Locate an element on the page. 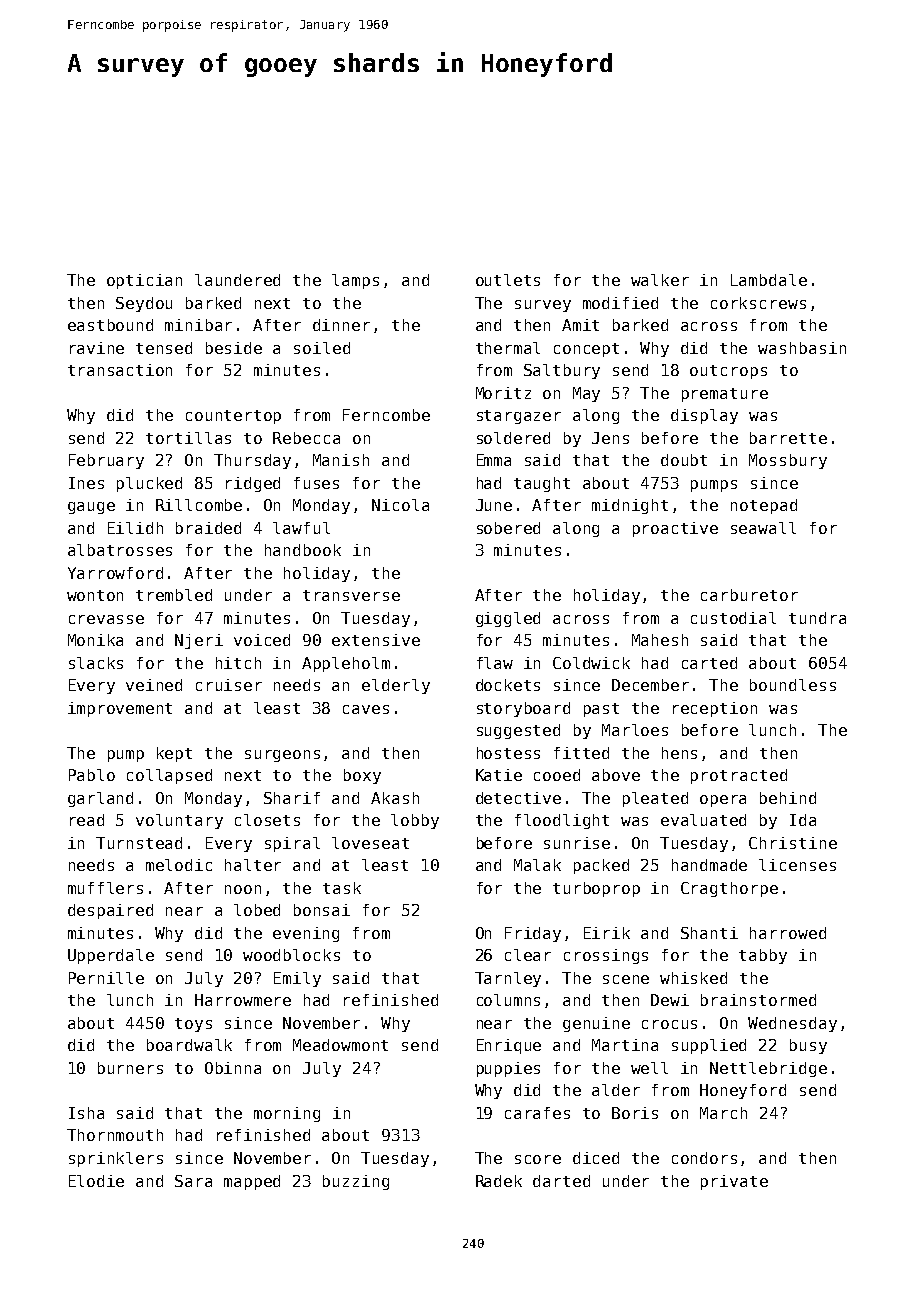 The height and width of the image is (1308, 924). boundless is located at coordinates (793, 685).
